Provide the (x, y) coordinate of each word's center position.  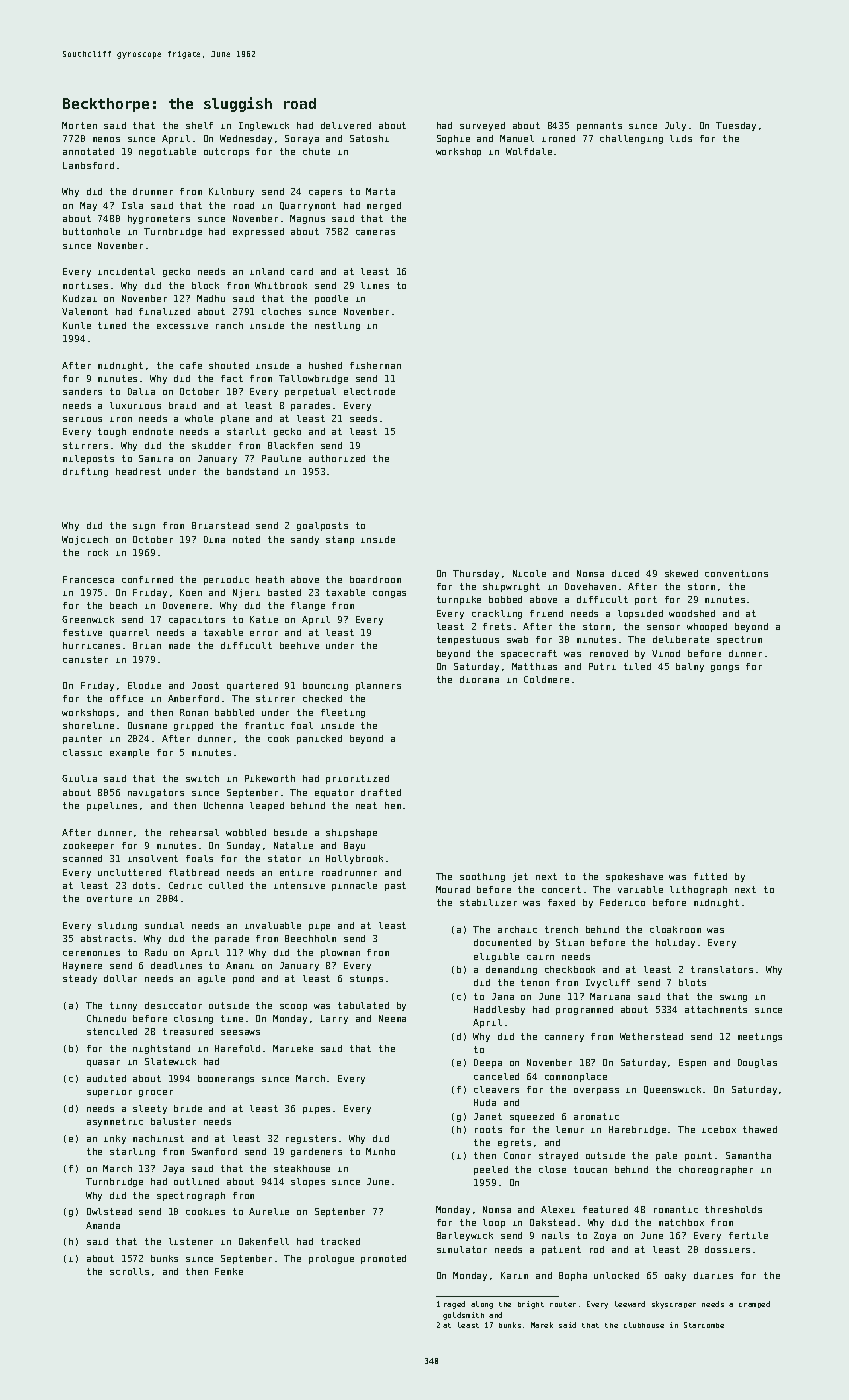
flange (308, 606)
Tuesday (736, 126)
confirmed (147, 579)
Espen (692, 1063)
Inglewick (264, 126)
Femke (229, 1271)
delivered (346, 125)
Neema (392, 1018)
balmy (690, 667)
